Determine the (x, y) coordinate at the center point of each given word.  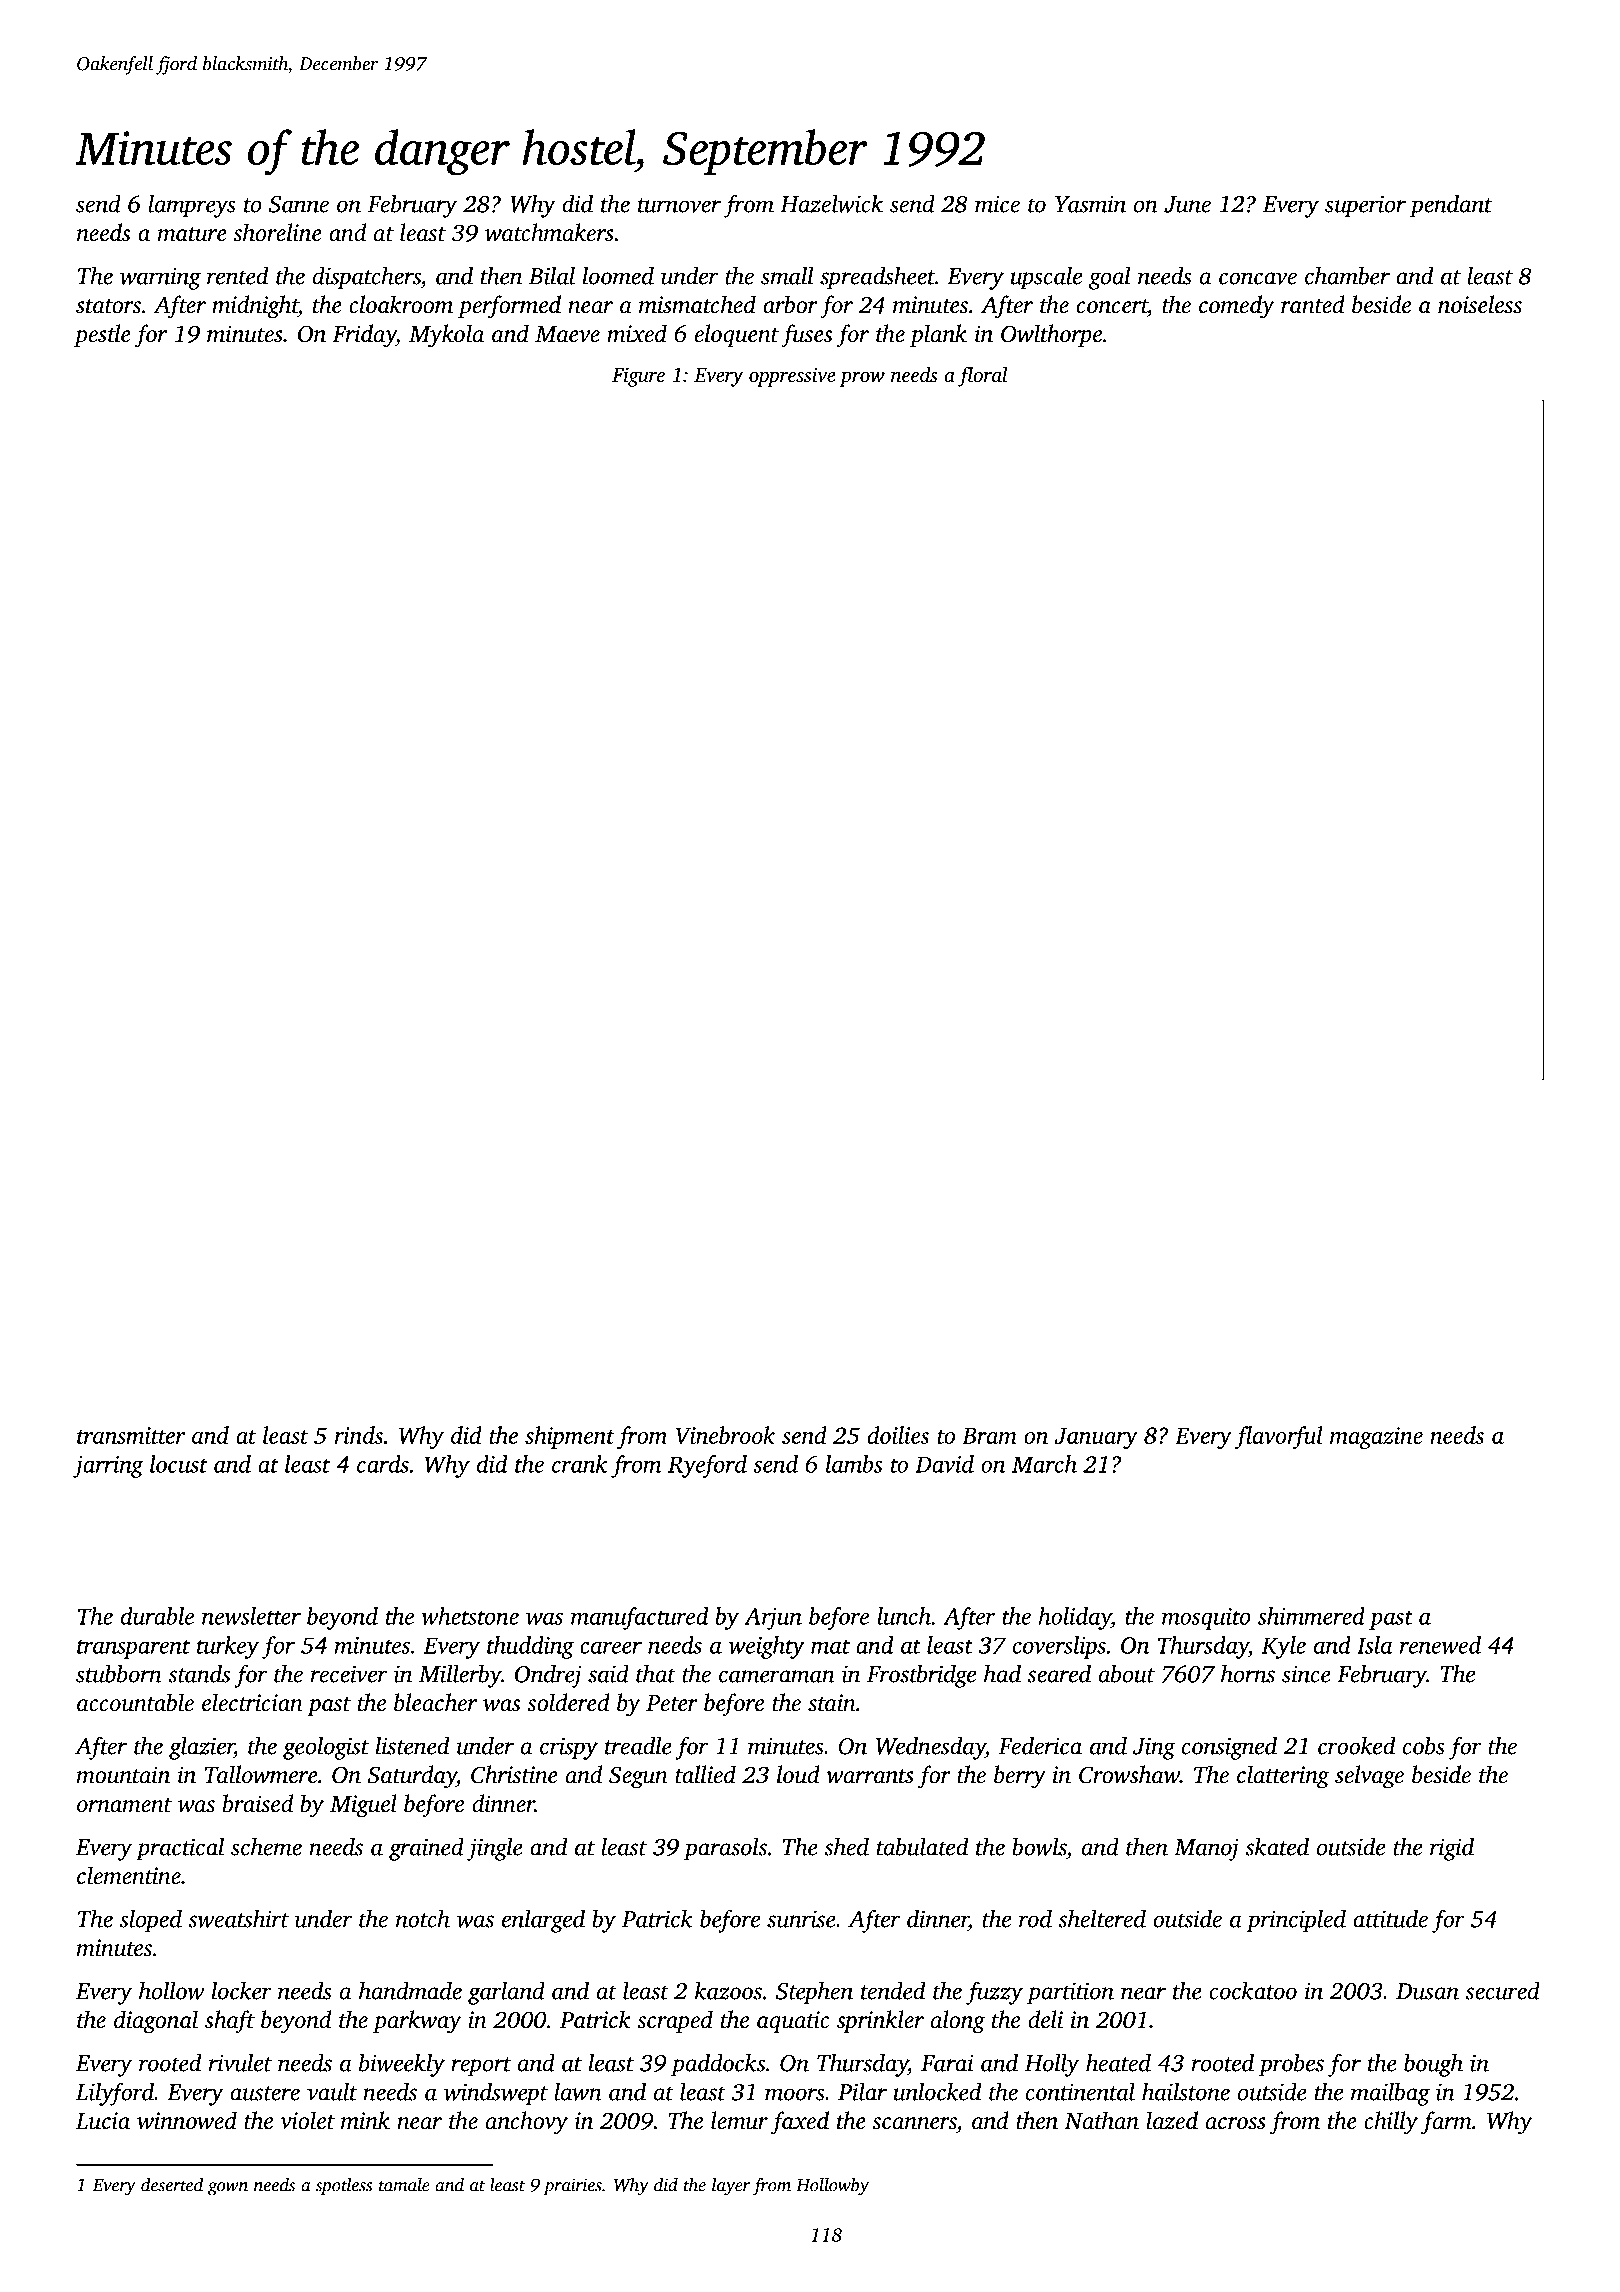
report (481, 2067)
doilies (898, 1435)
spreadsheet (877, 278)
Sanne (299, 204)
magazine (1376, 1438)
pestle (102, 335)
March (1044, 1464)
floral (983, 377)
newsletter (251, 1616)
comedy (1237, 307)
